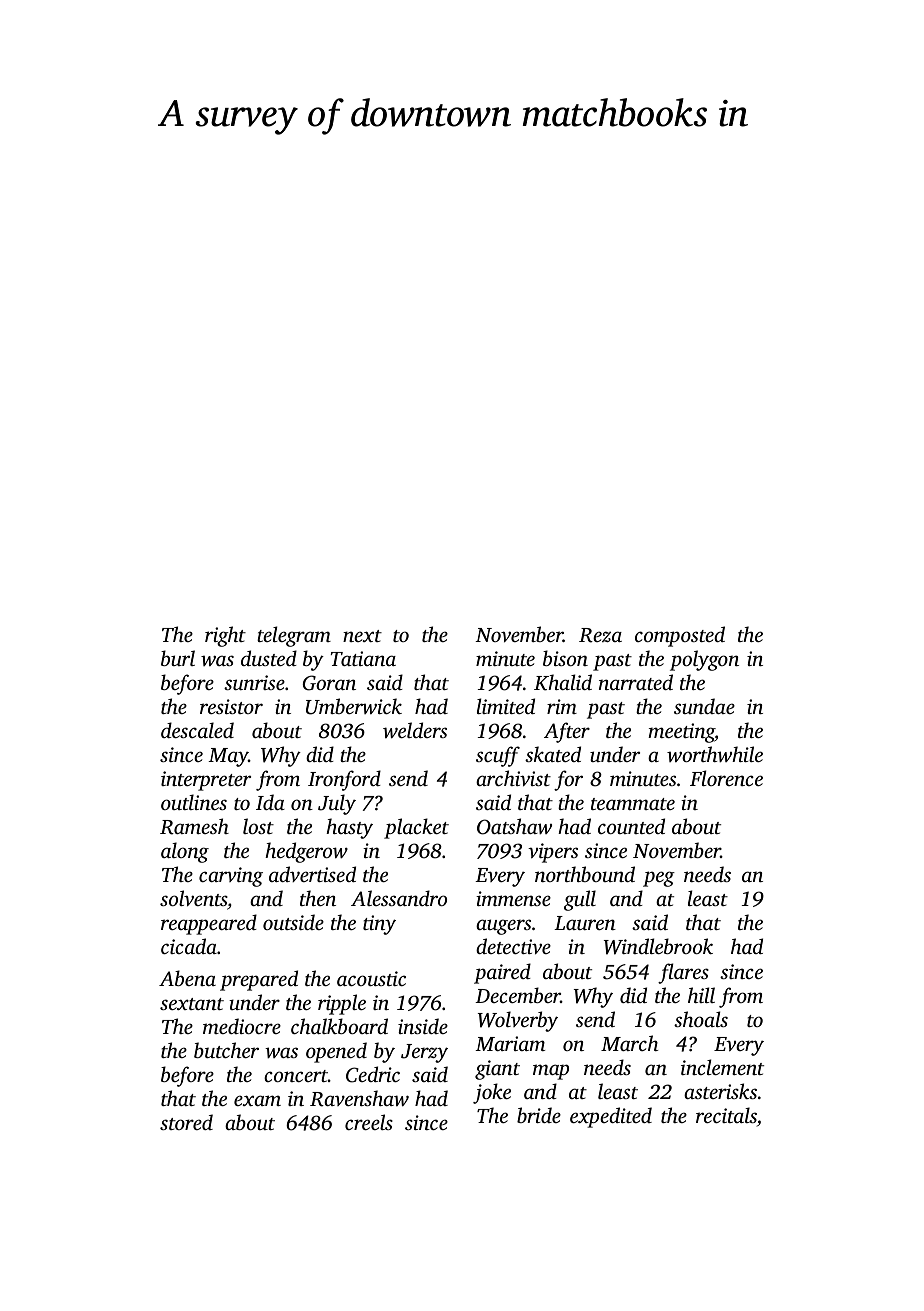 The width and height of the page is (924, 1311). What do you see at coordinates (502, 973) in the page?
I see `paired` at bounding box center [502, 973].
